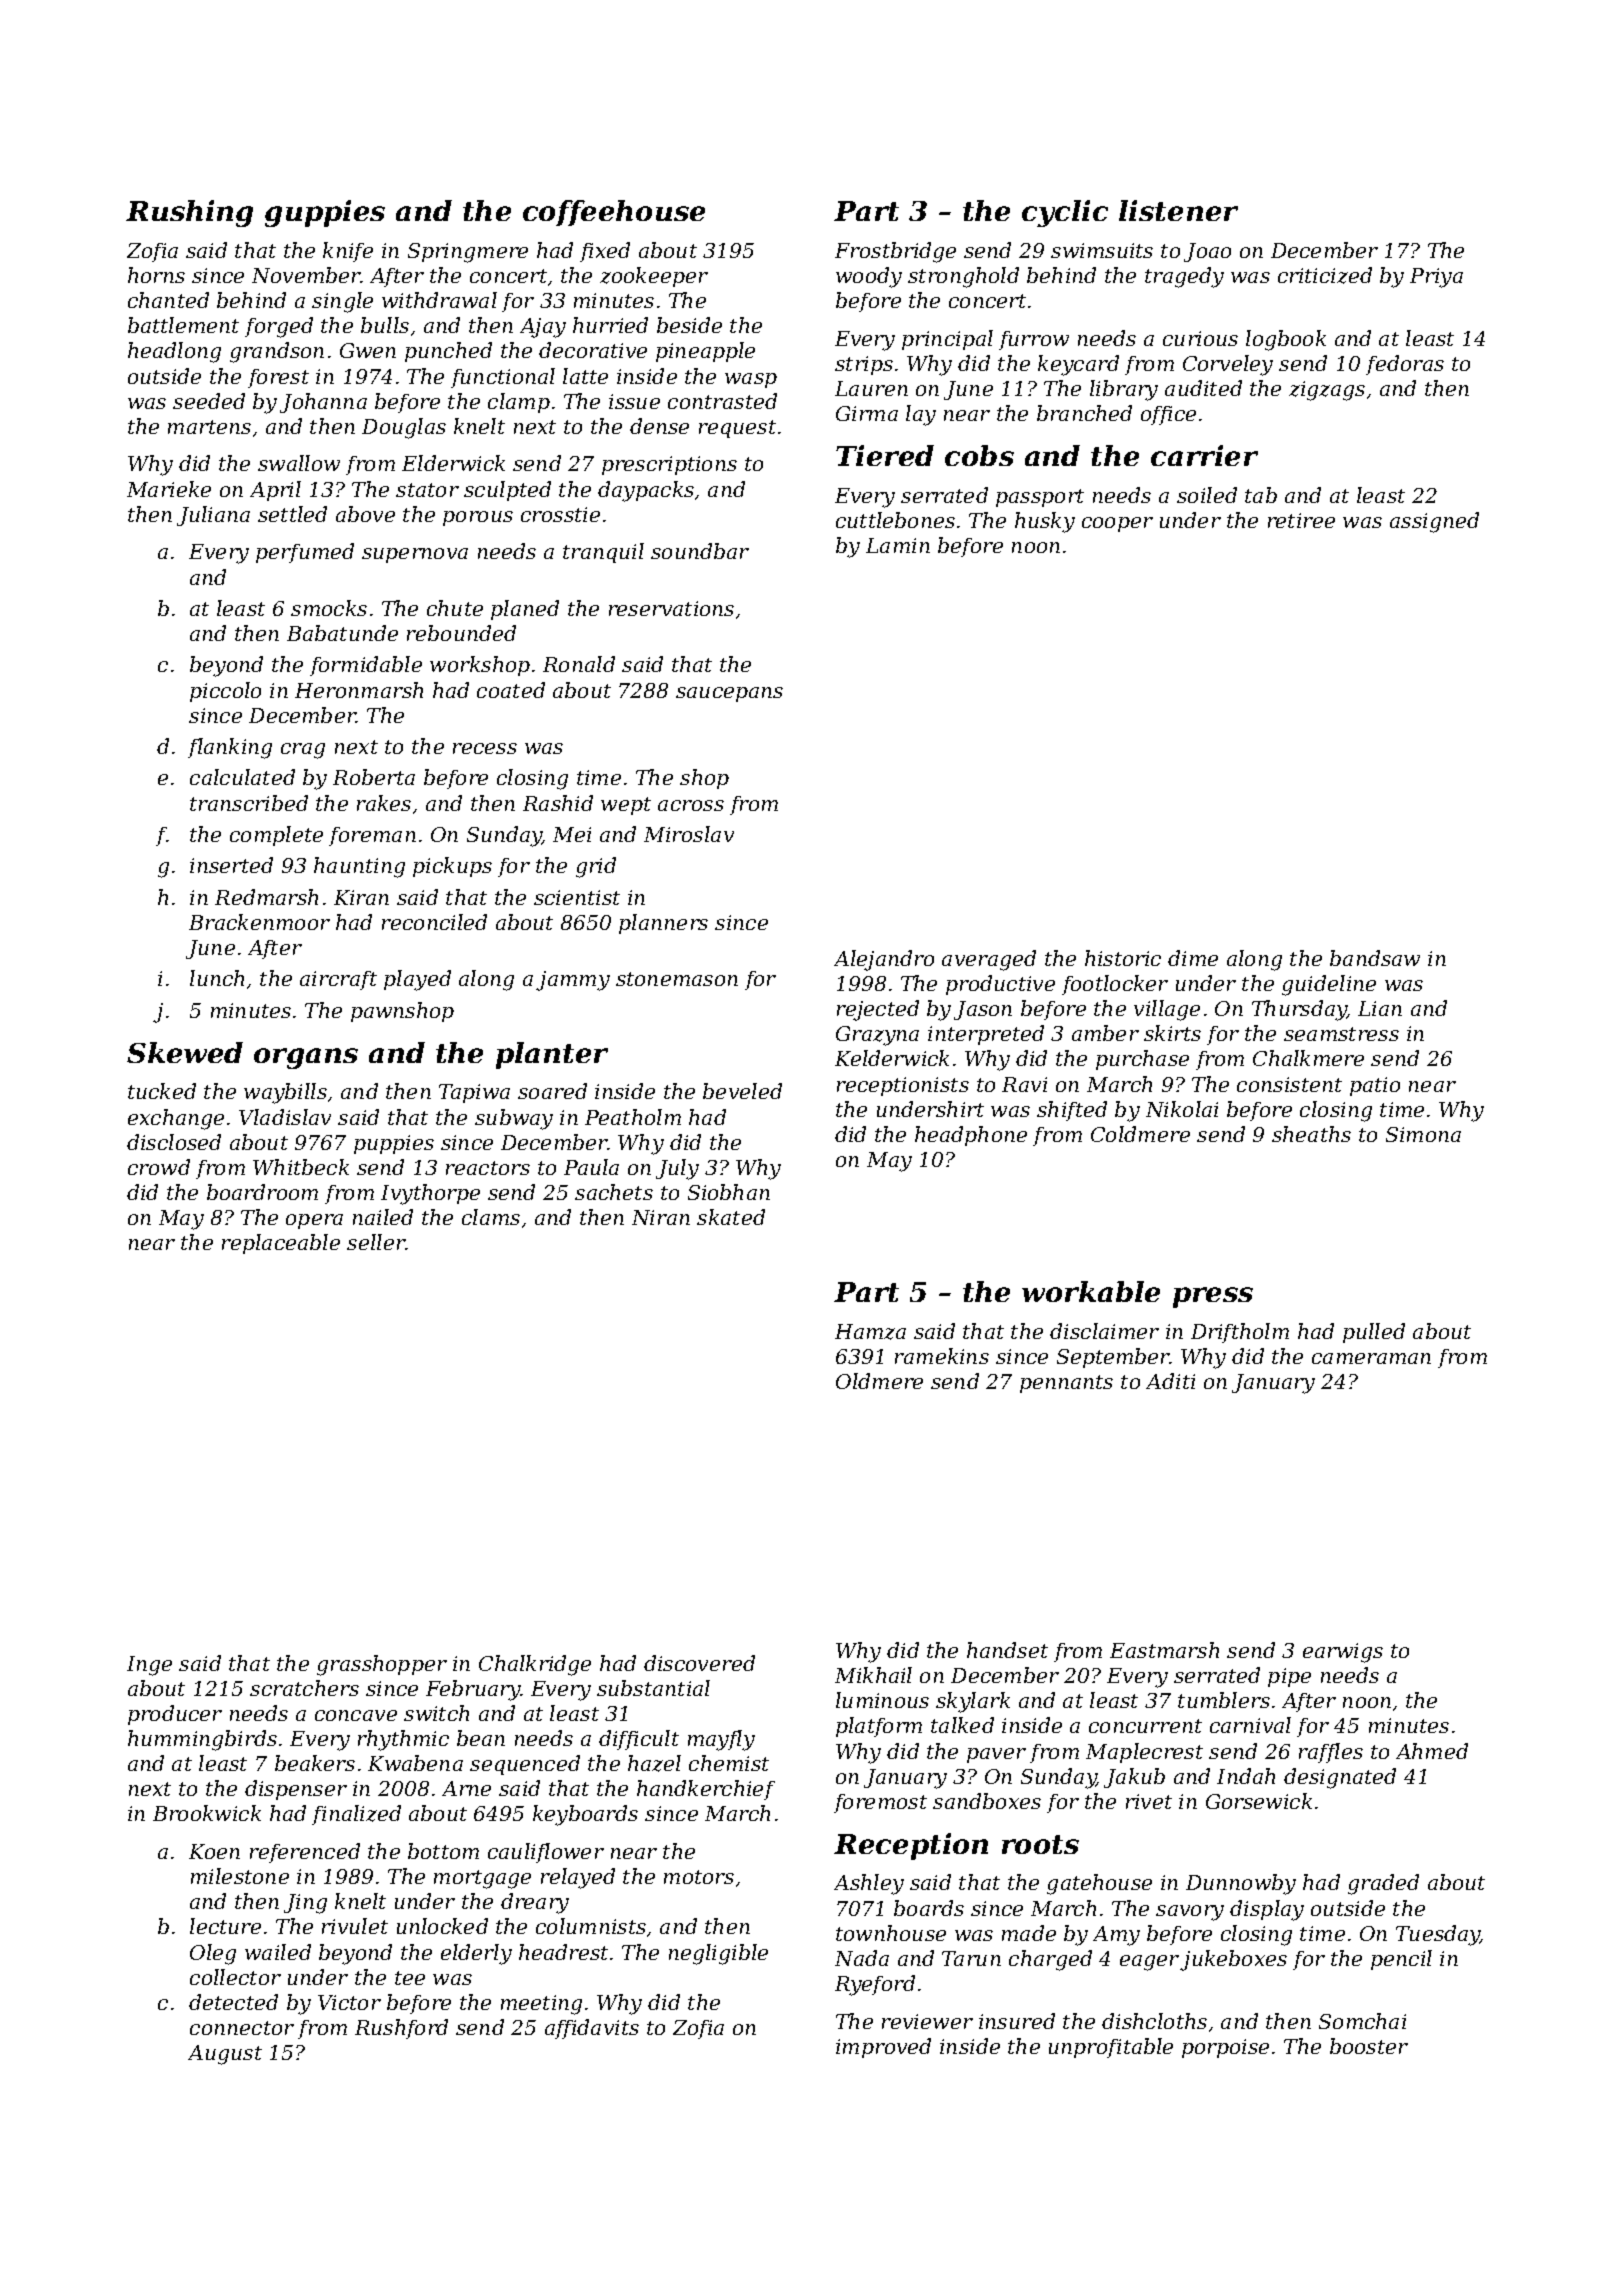 Image resolution: width=1620 pixels, height=2292 pixels. I want to click on porpoise, so click(1225, 2048).
